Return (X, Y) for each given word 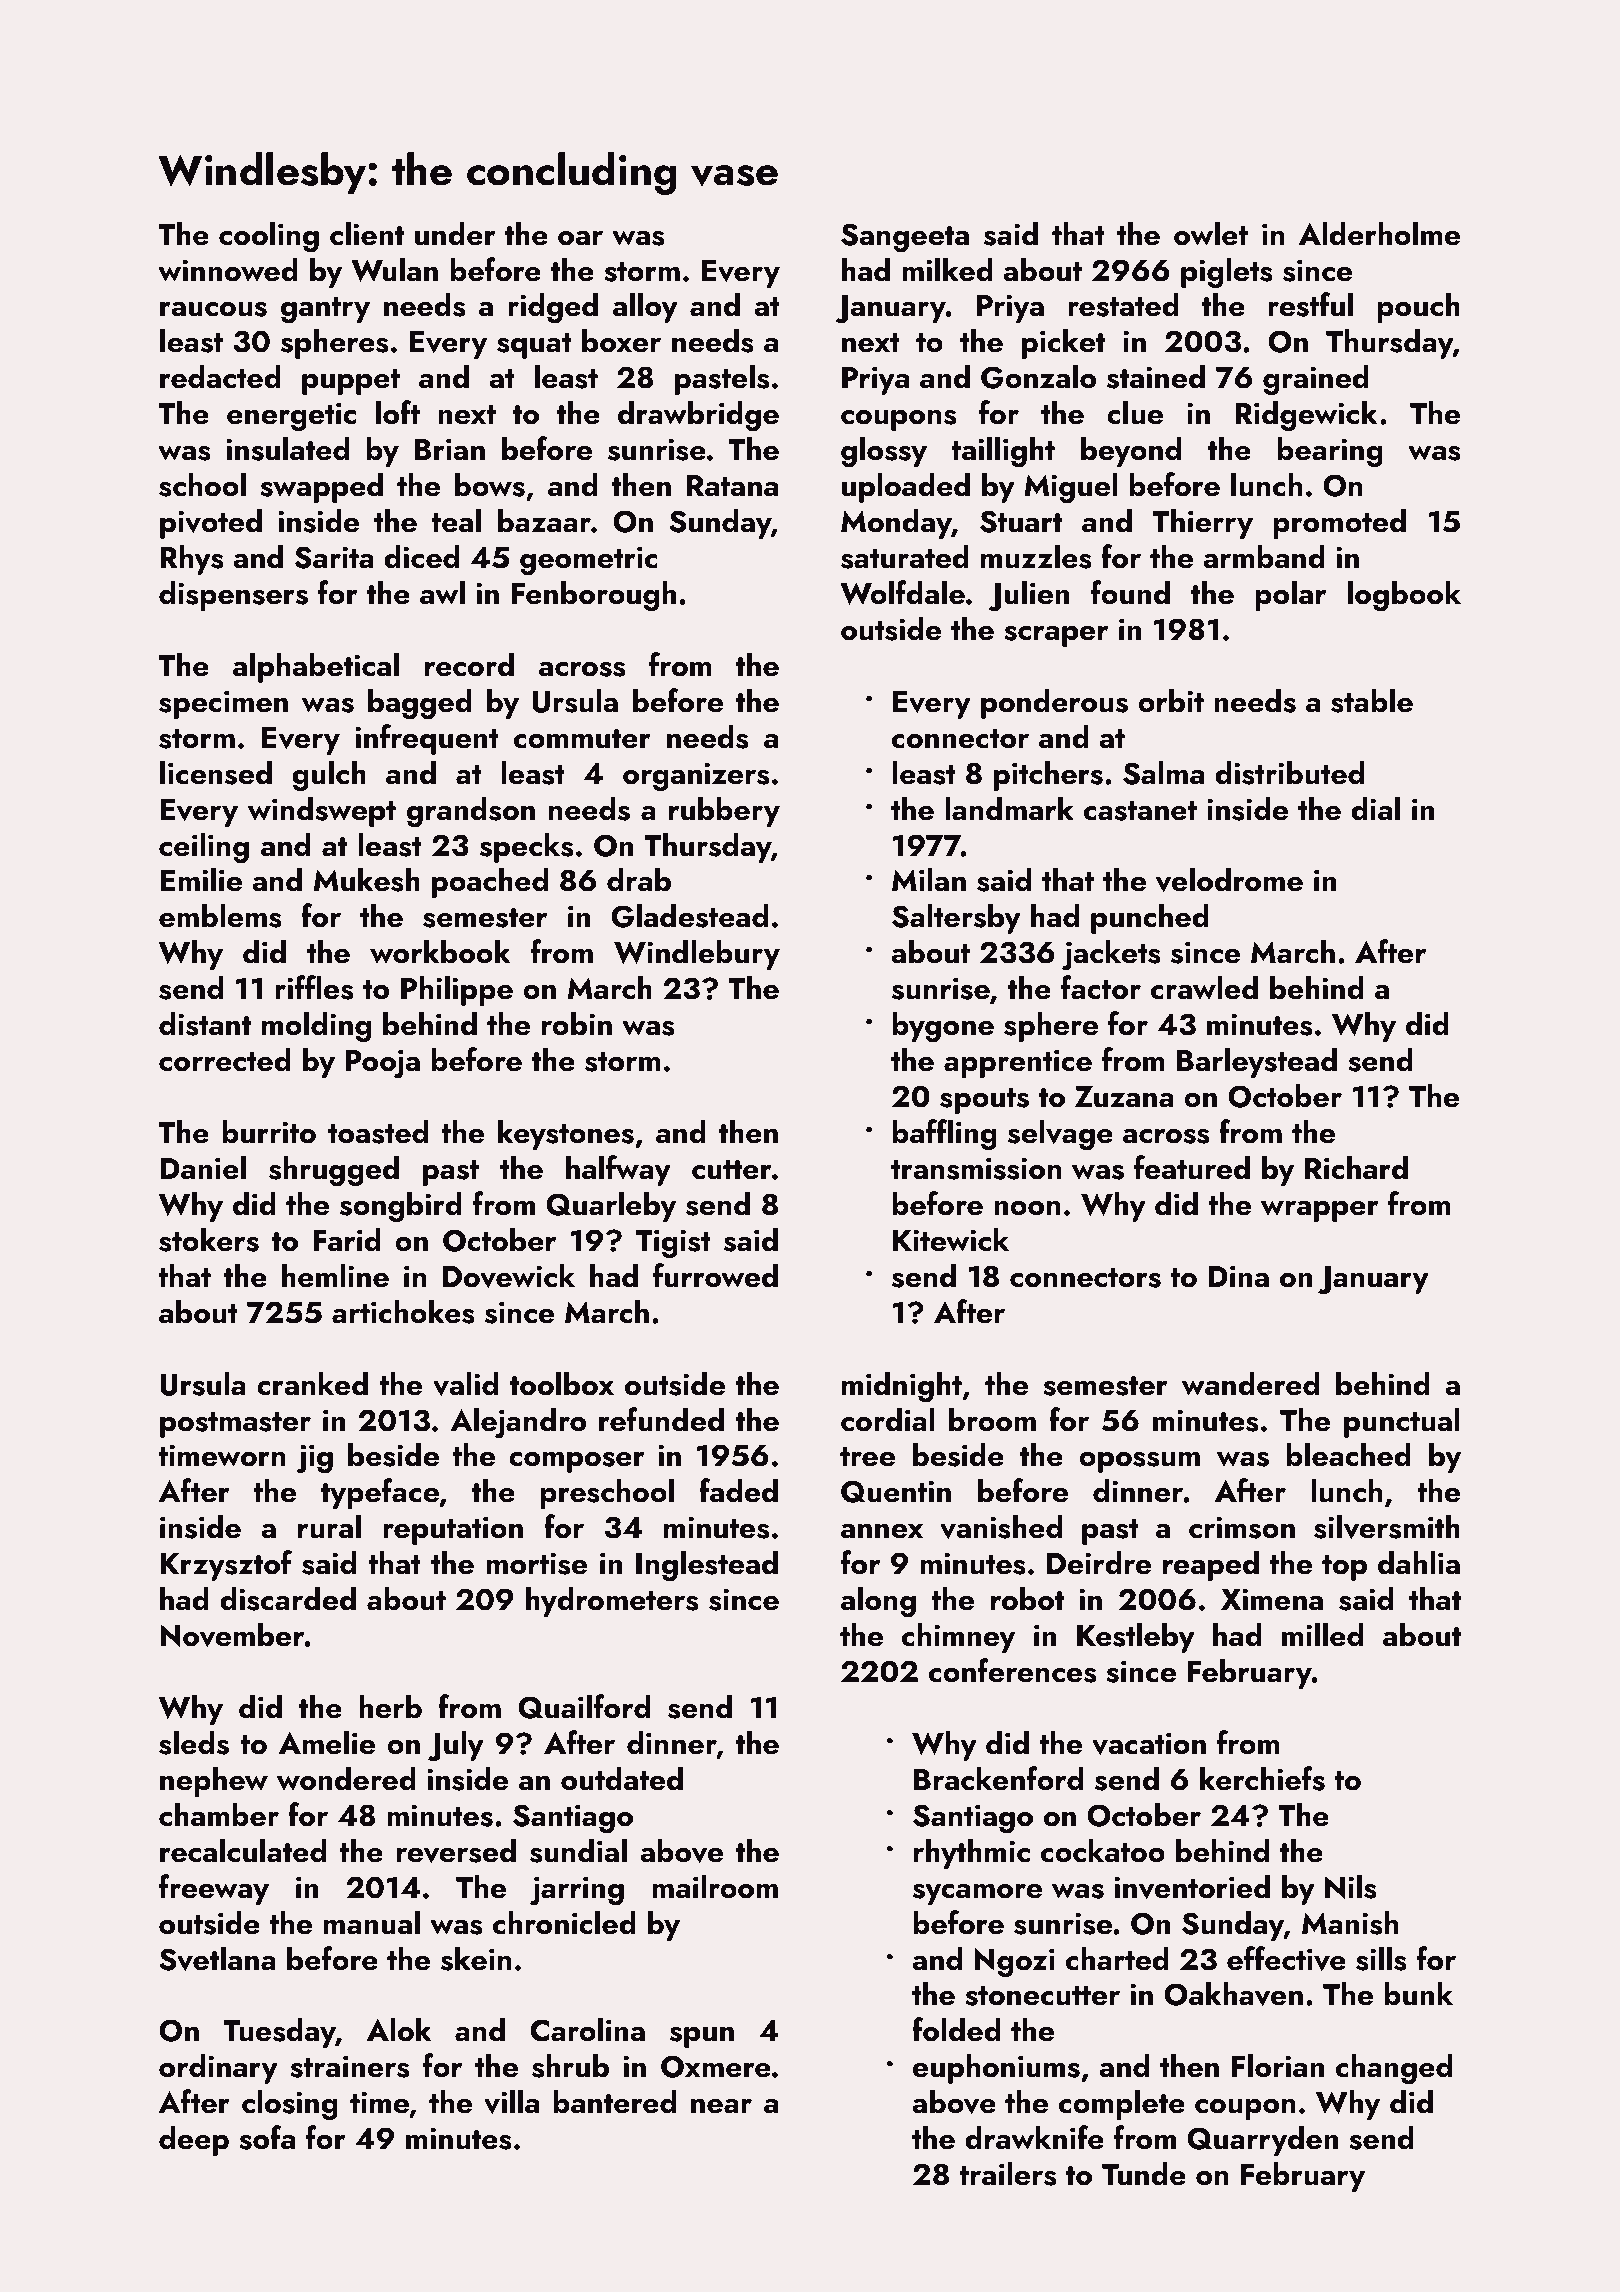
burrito (269, 1131)
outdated (622, 1778)
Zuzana (1124, 1097)
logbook (1404, 595)
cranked (312, 1383)
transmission (976, 1168)
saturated (905, 556)
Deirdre (1099, 1562)
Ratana (732, 486)
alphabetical (316, 667)
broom (992, 1419)
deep (194, 2140)
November (232, 1634)
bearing (1330, 451)
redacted (220, 376)
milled (1322, 1634)
